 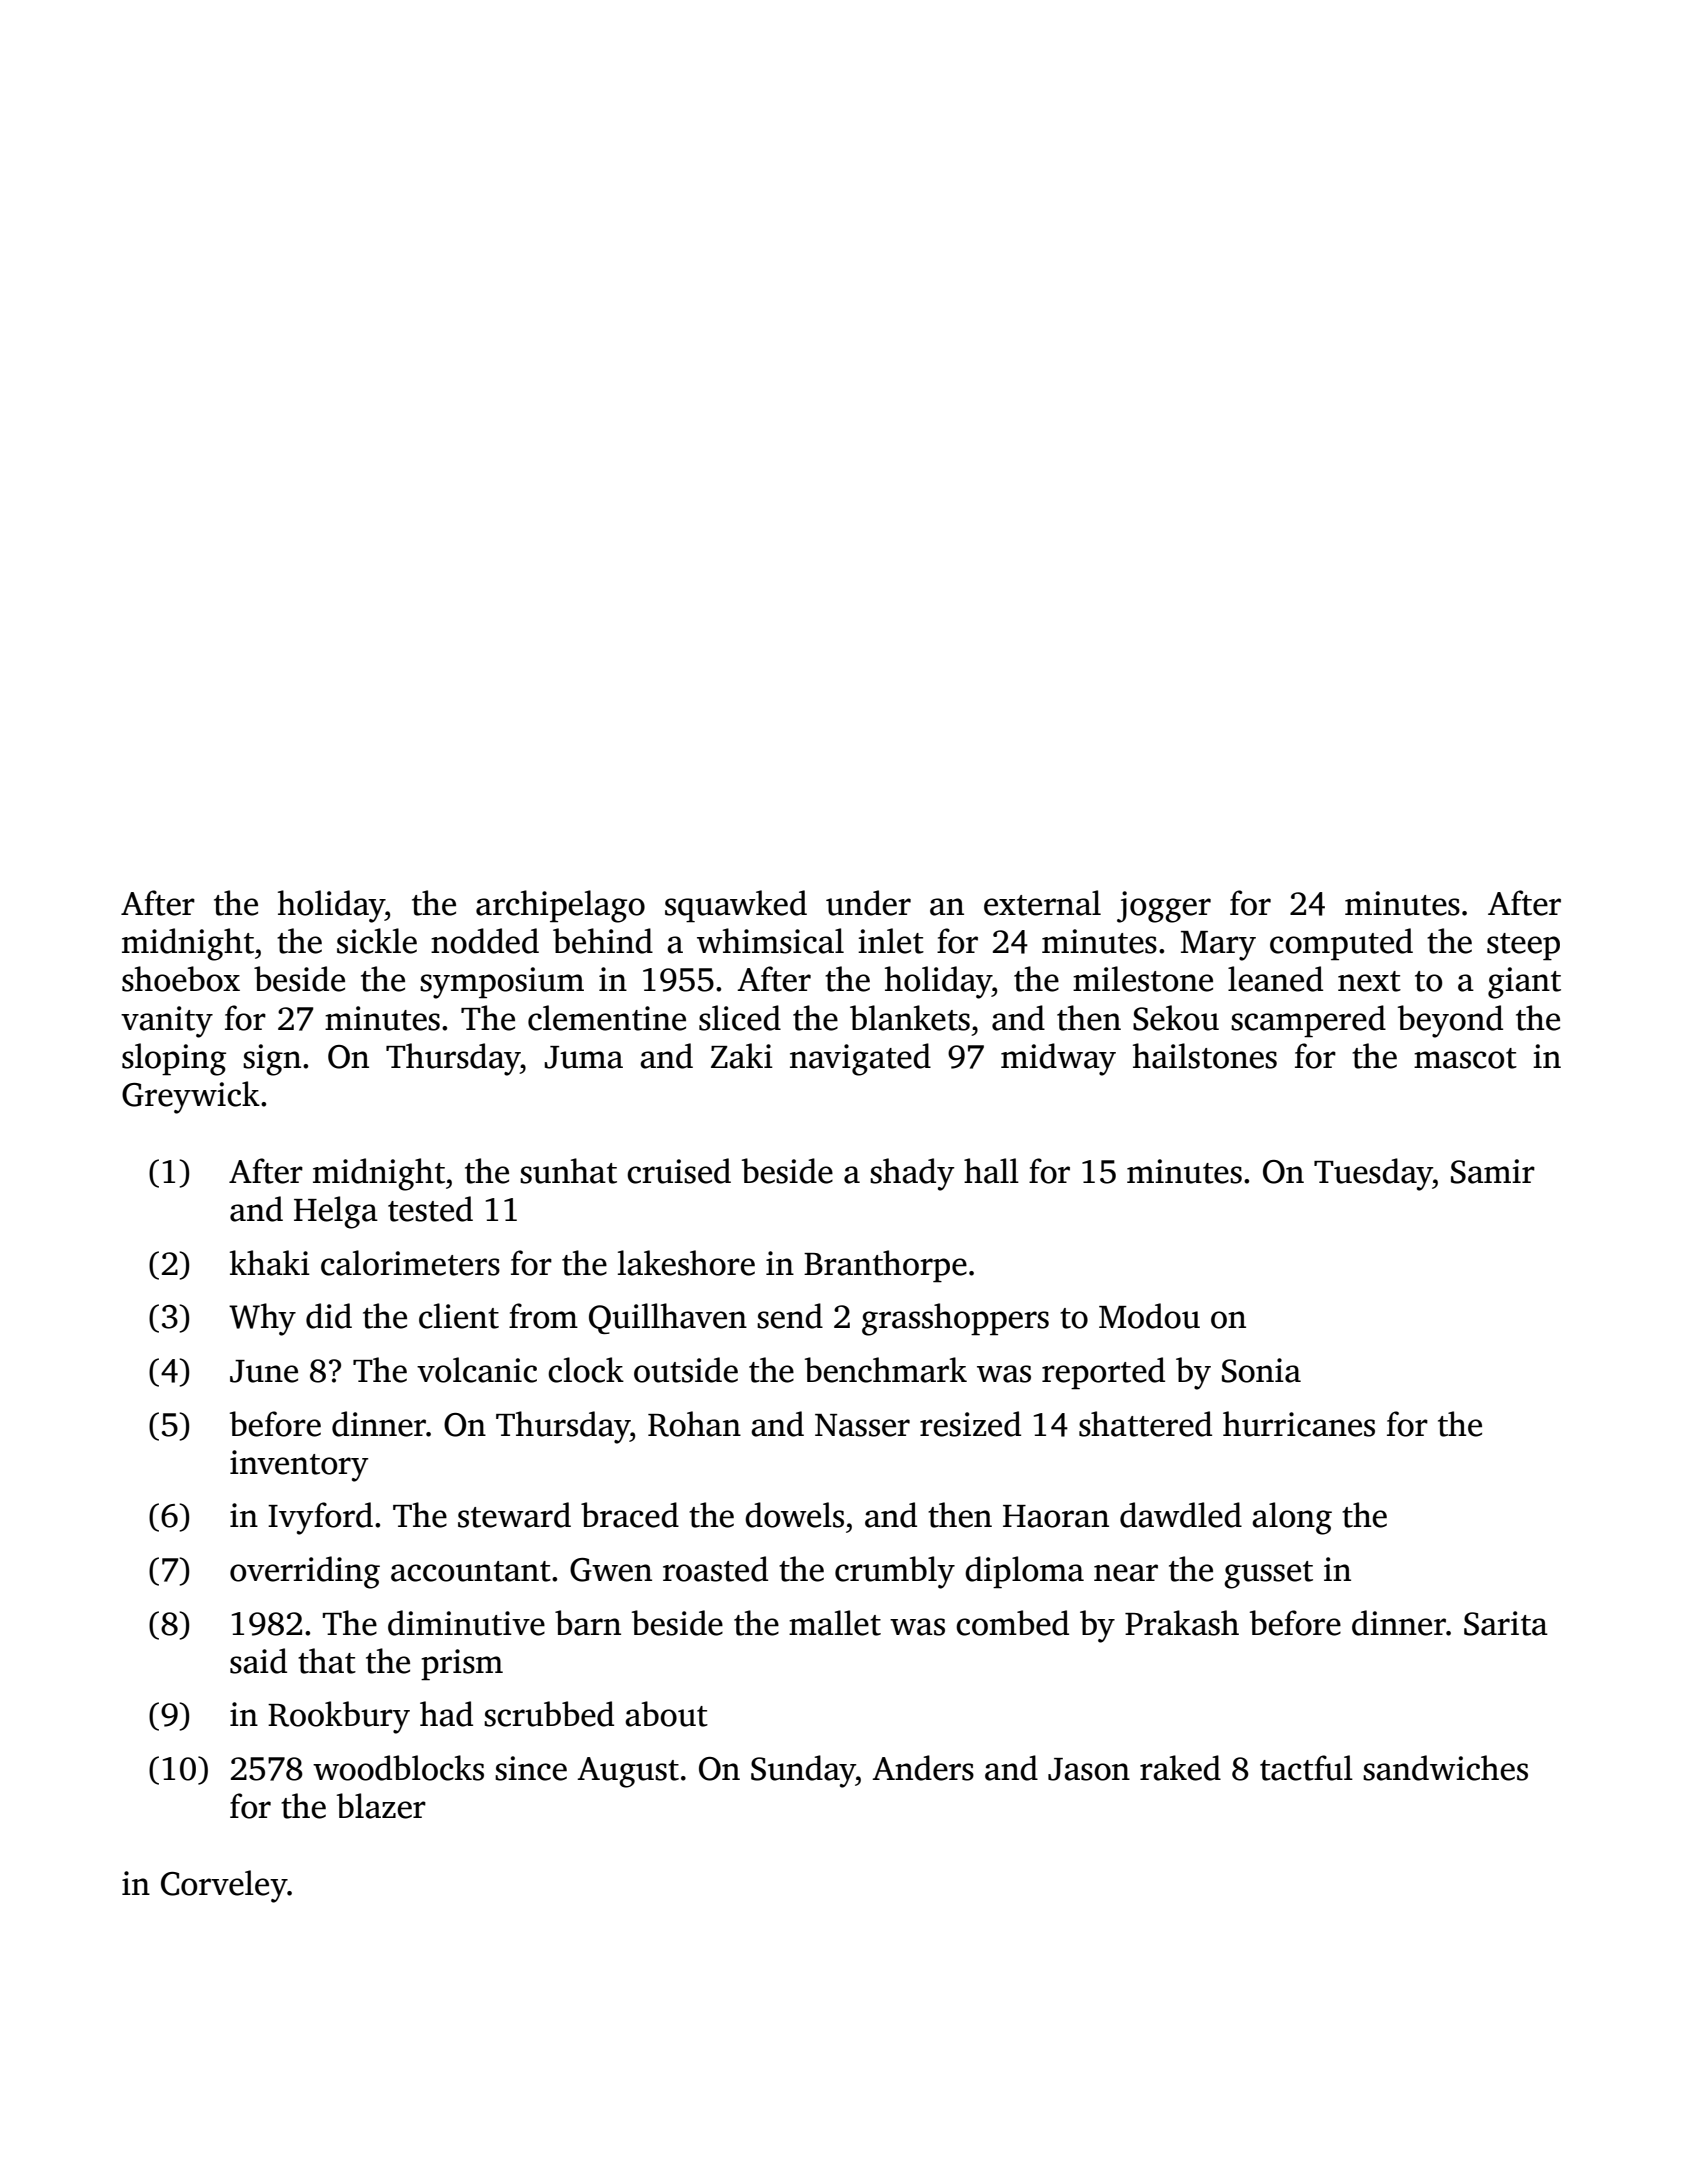 I want to click on Juma, so click(x=583, y=1057).
